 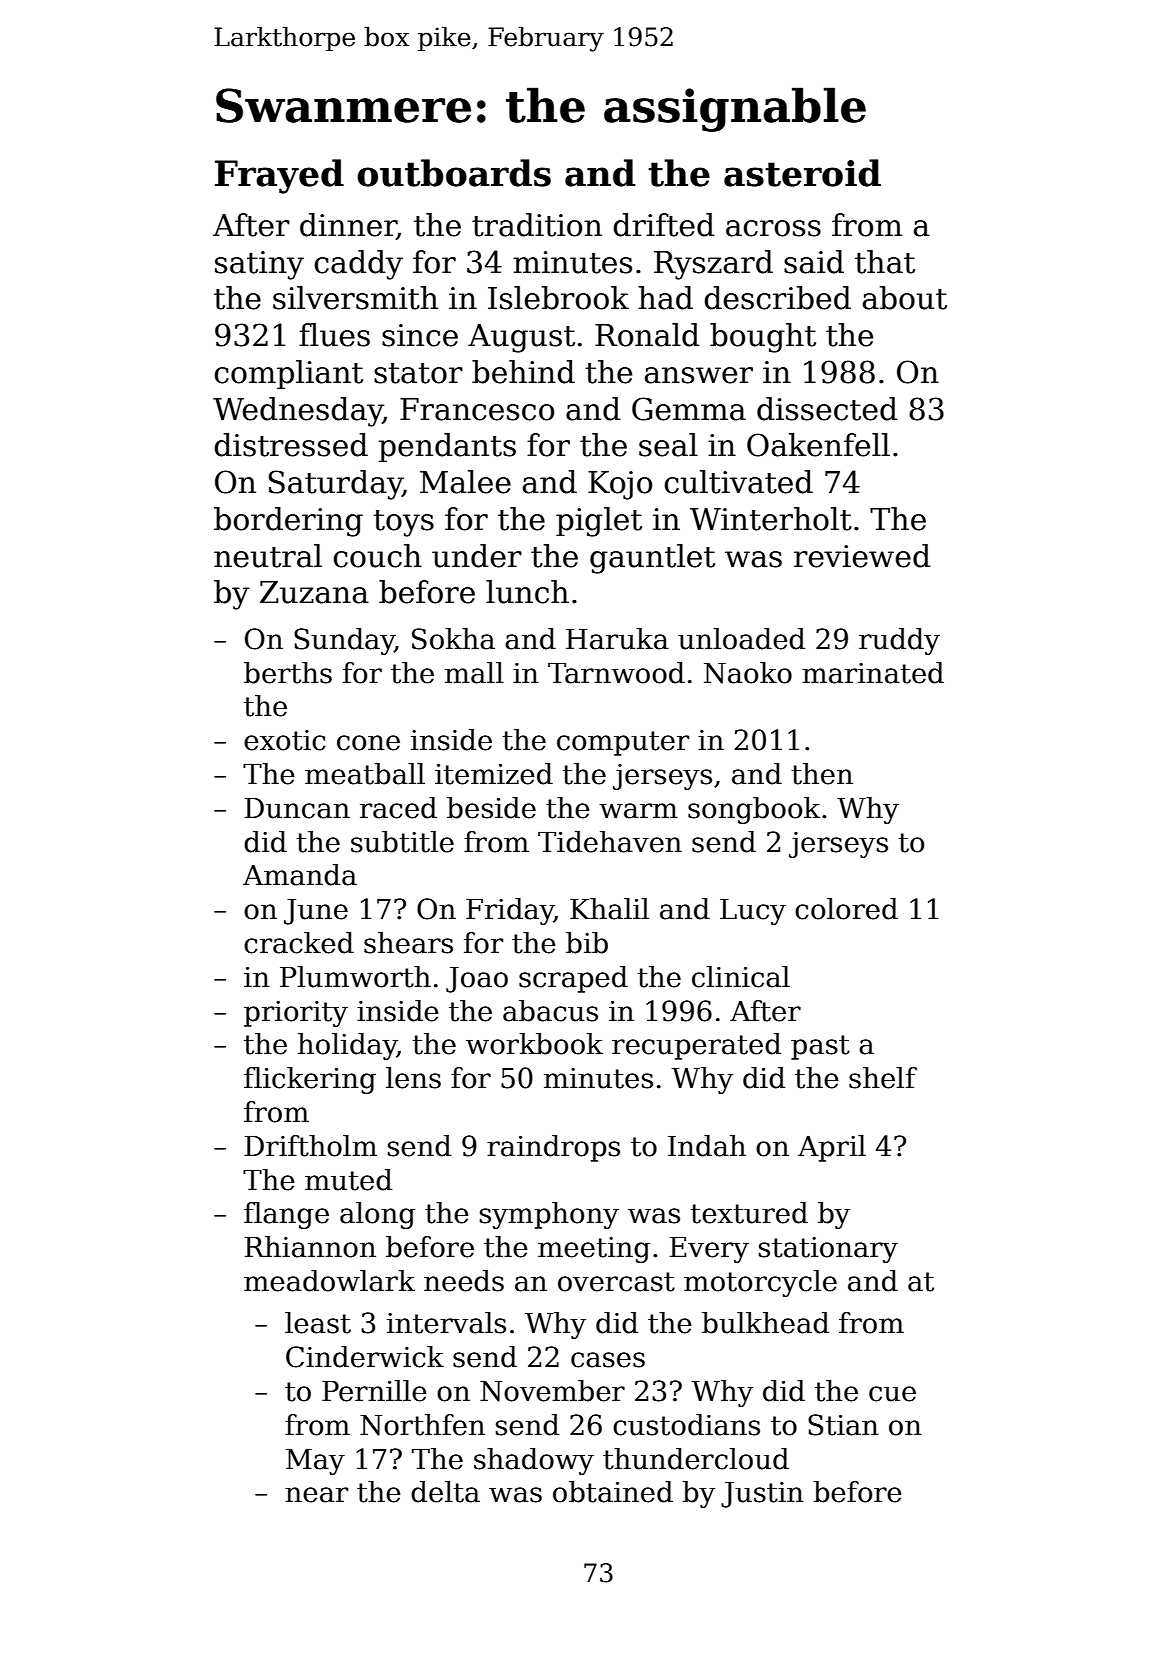 I want to click on Indah, so click(x=707, y=1146).
